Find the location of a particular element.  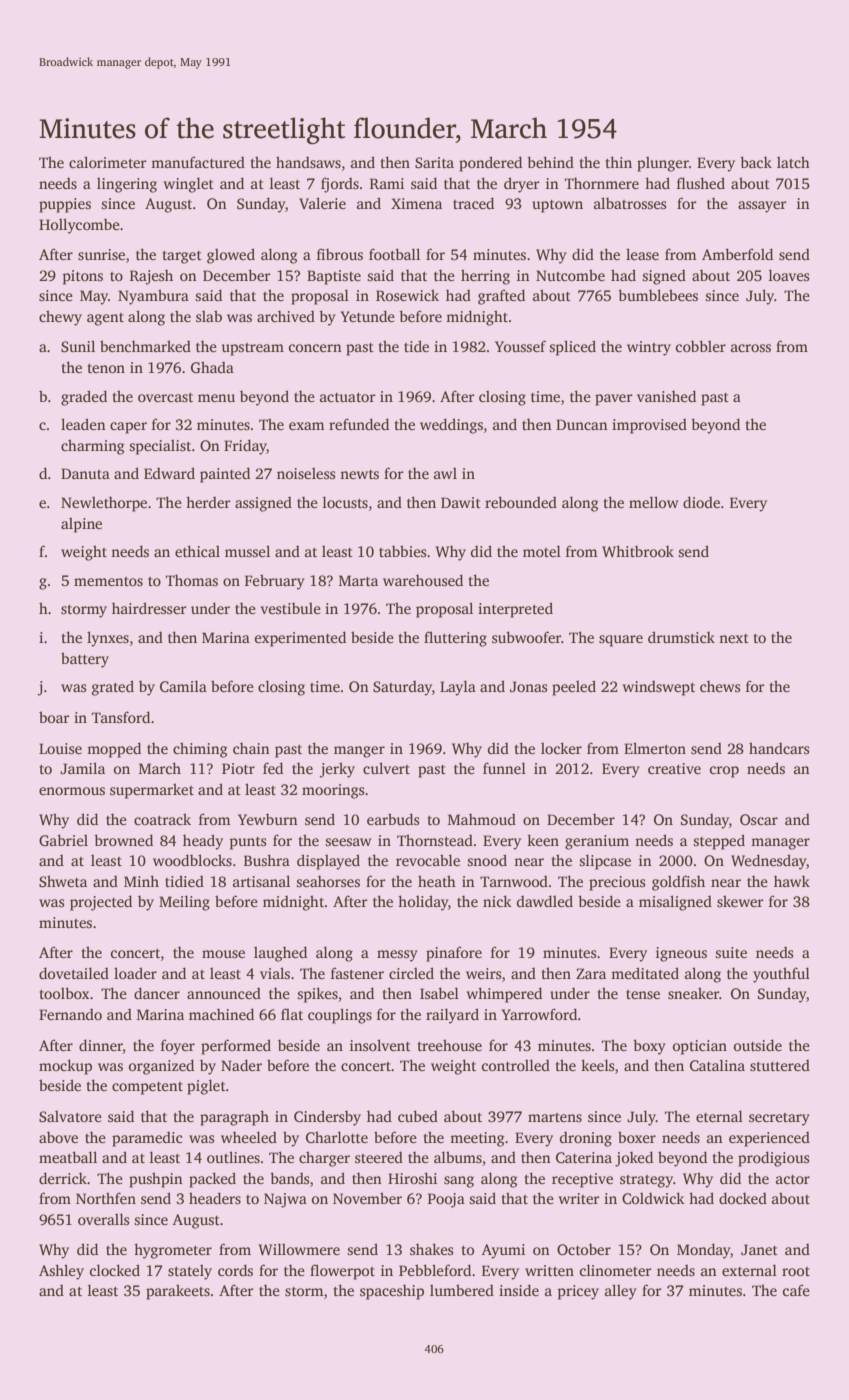

insolvent is located at coordinates (380, 1045).
